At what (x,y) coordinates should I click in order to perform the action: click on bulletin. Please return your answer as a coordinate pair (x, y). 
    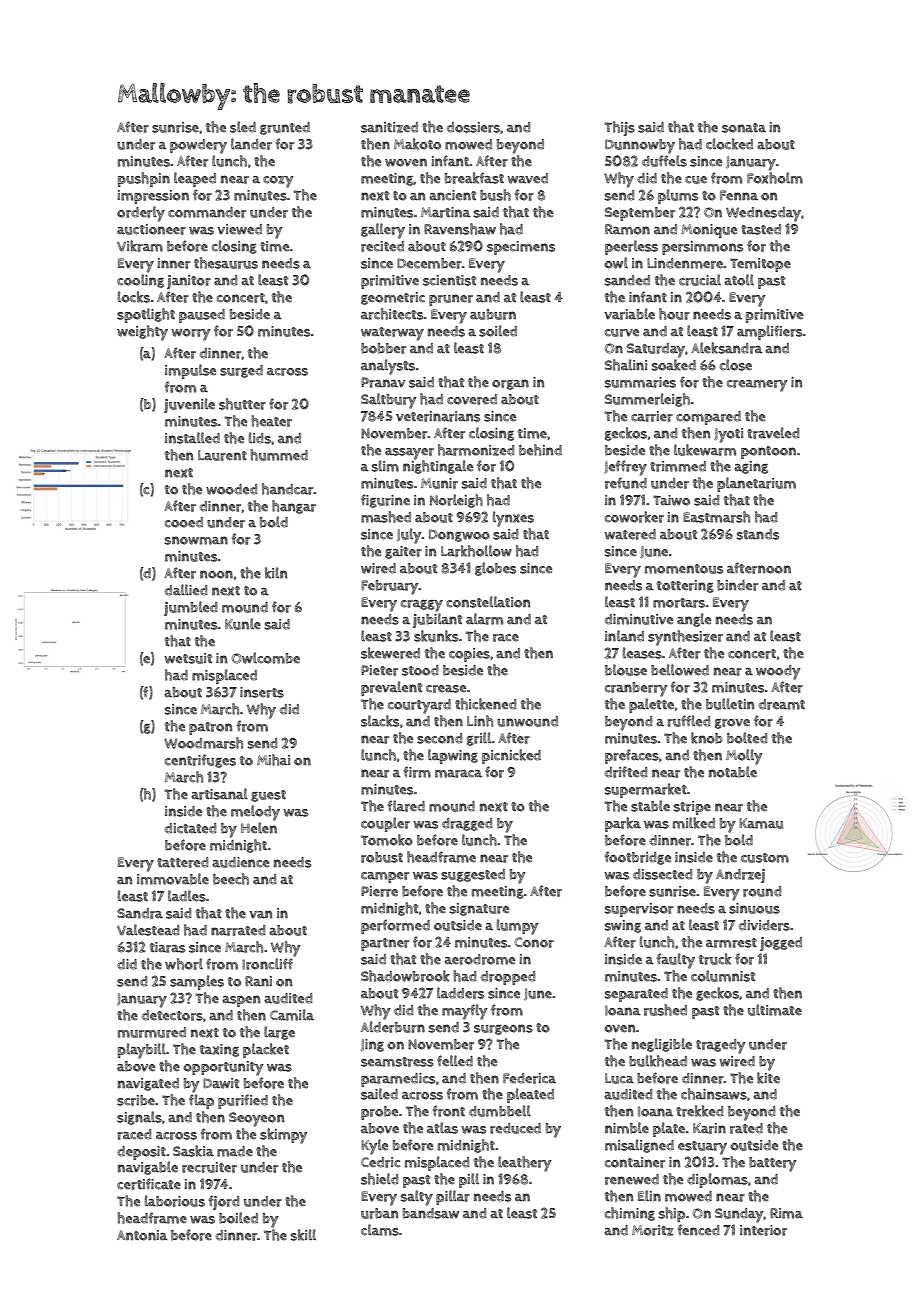
    Looking at the image, I should click on (730, 704).
